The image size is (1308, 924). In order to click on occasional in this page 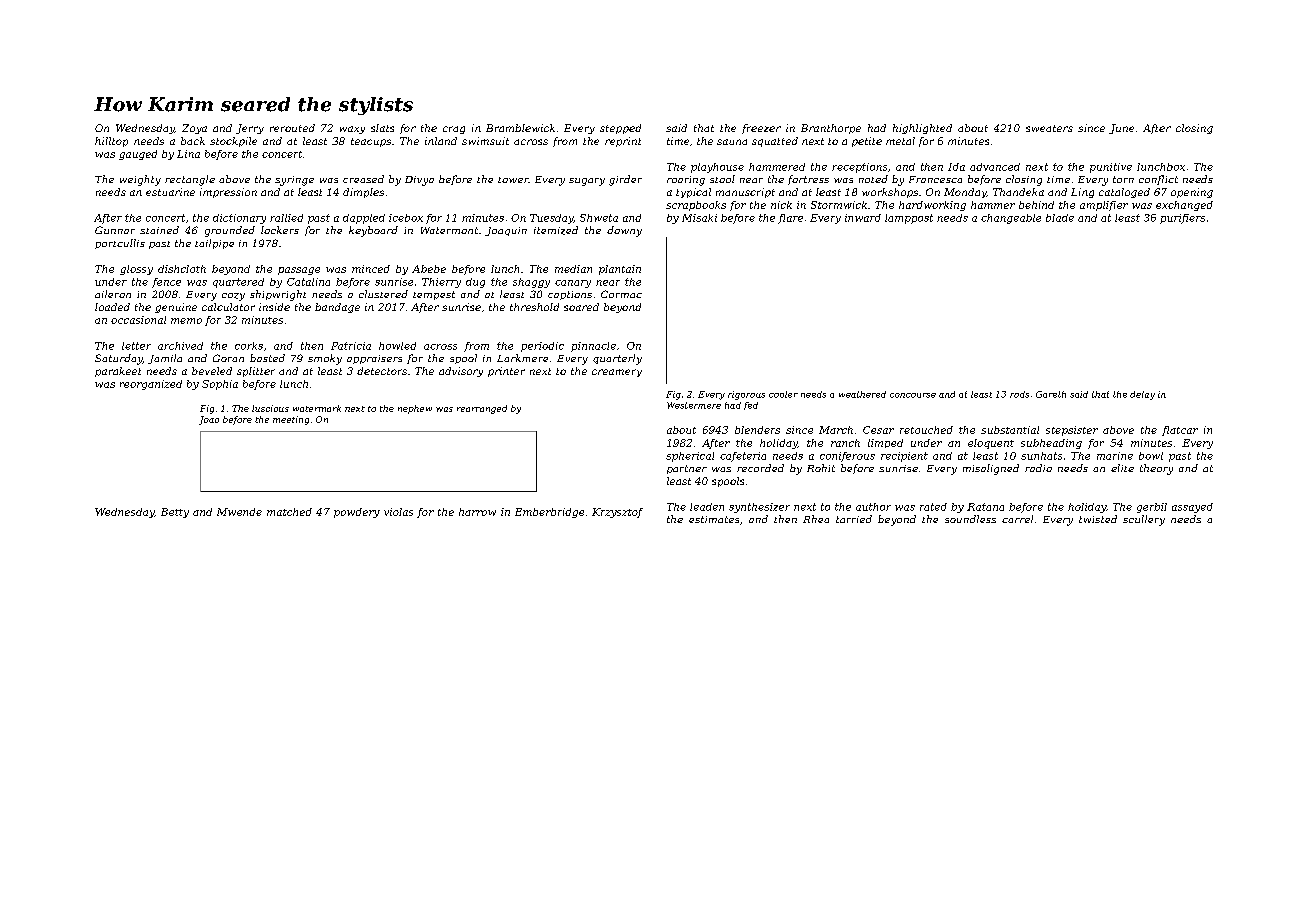, I will do `click(138, 320)`.
